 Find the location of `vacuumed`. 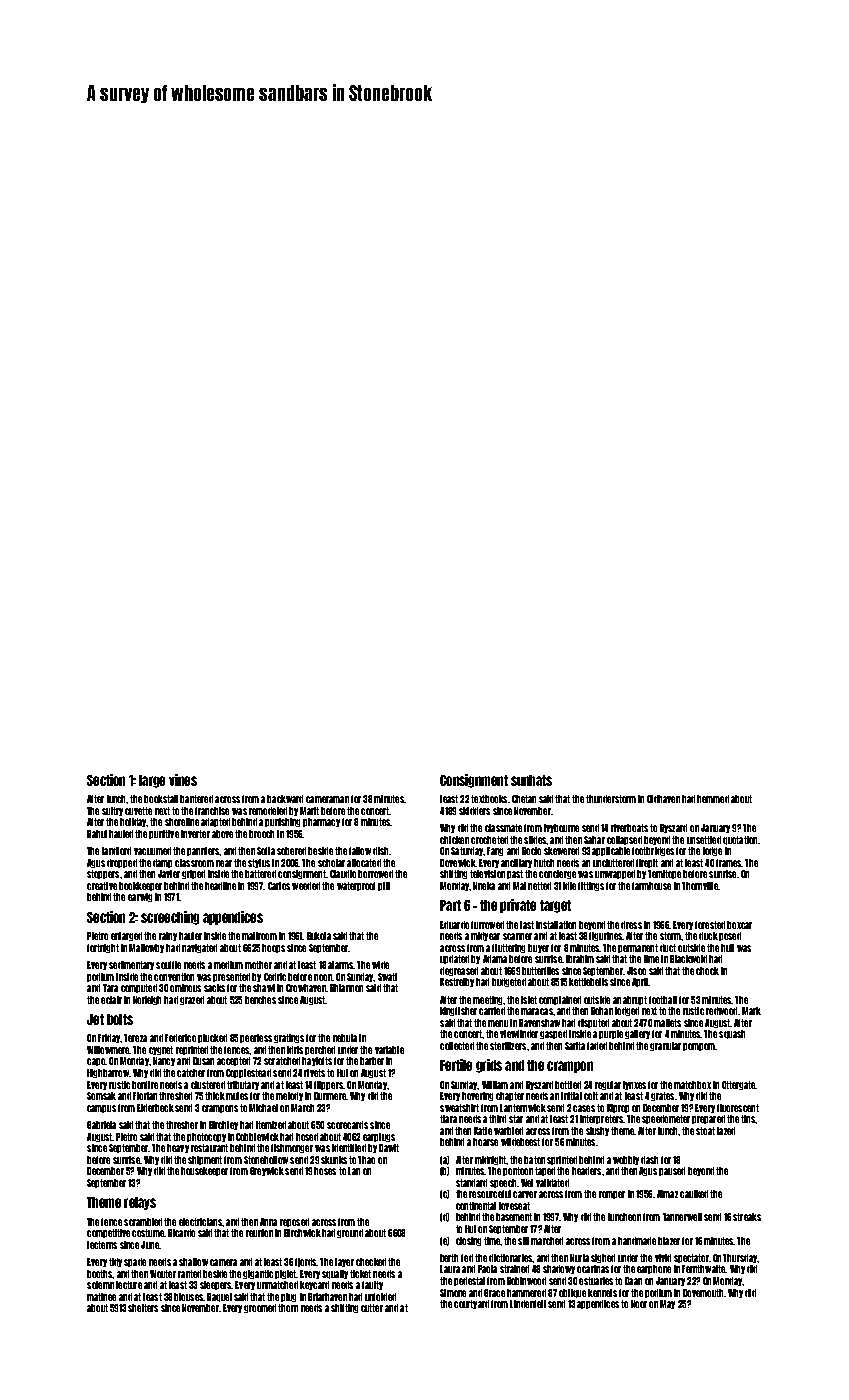

vacuumed is located at coordinates (152, 851).
